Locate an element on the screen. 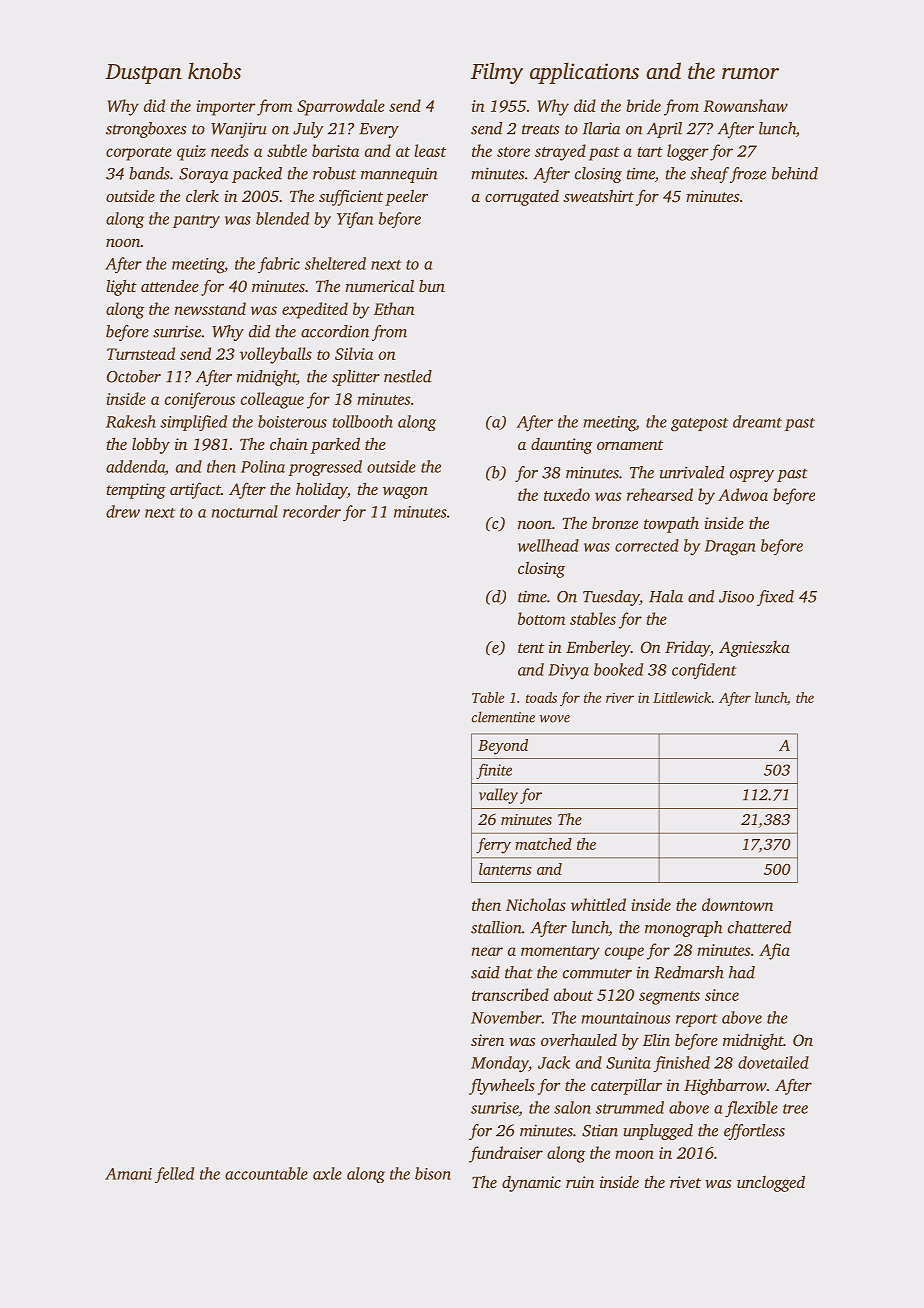 This screenshot has height=1308, width=924. fixed is located at coordinates (775, 598).
